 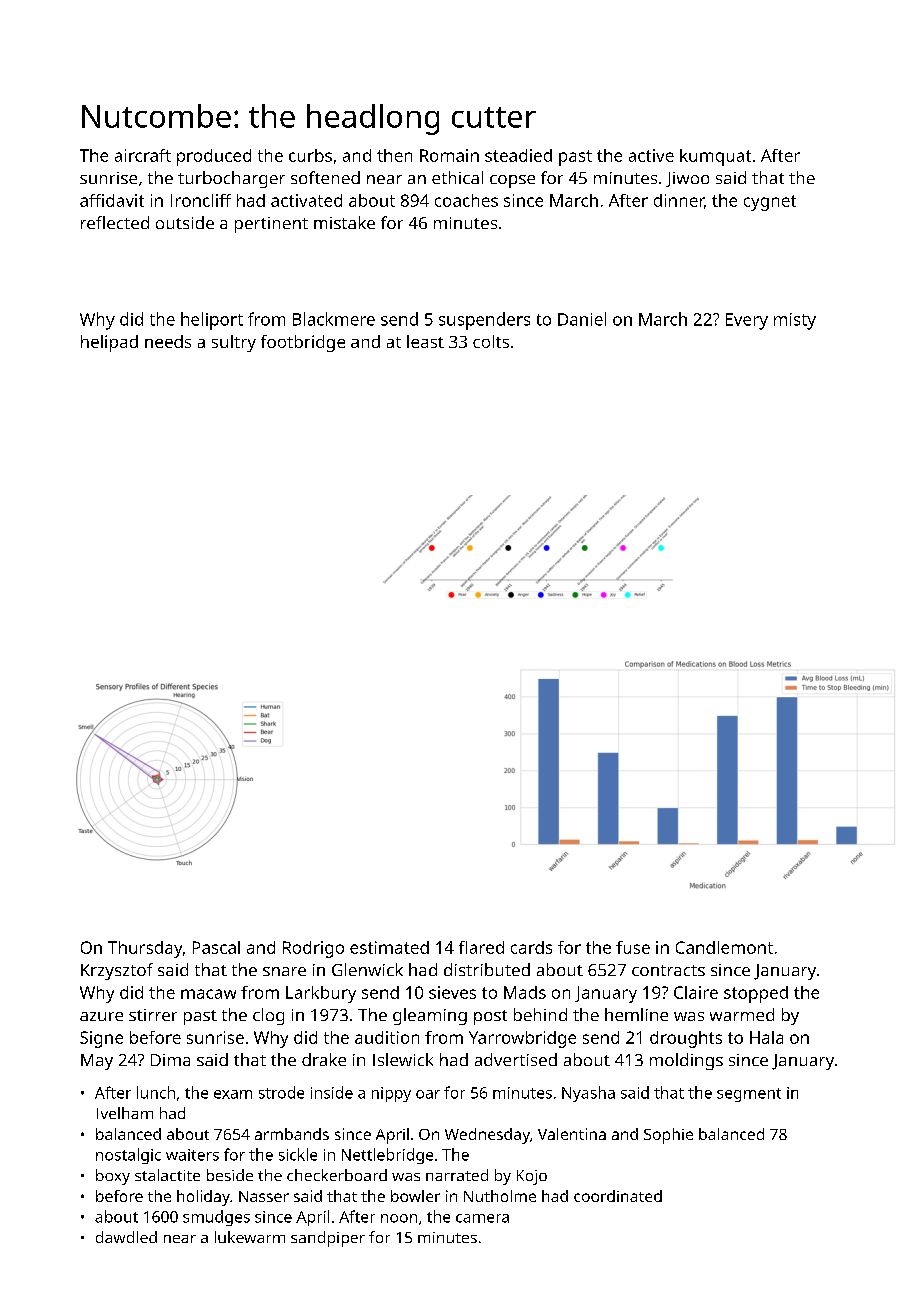 What do you see at coordinates (770, 203) in the page?
I see `cygnet` at bounding box center [770, 203].
